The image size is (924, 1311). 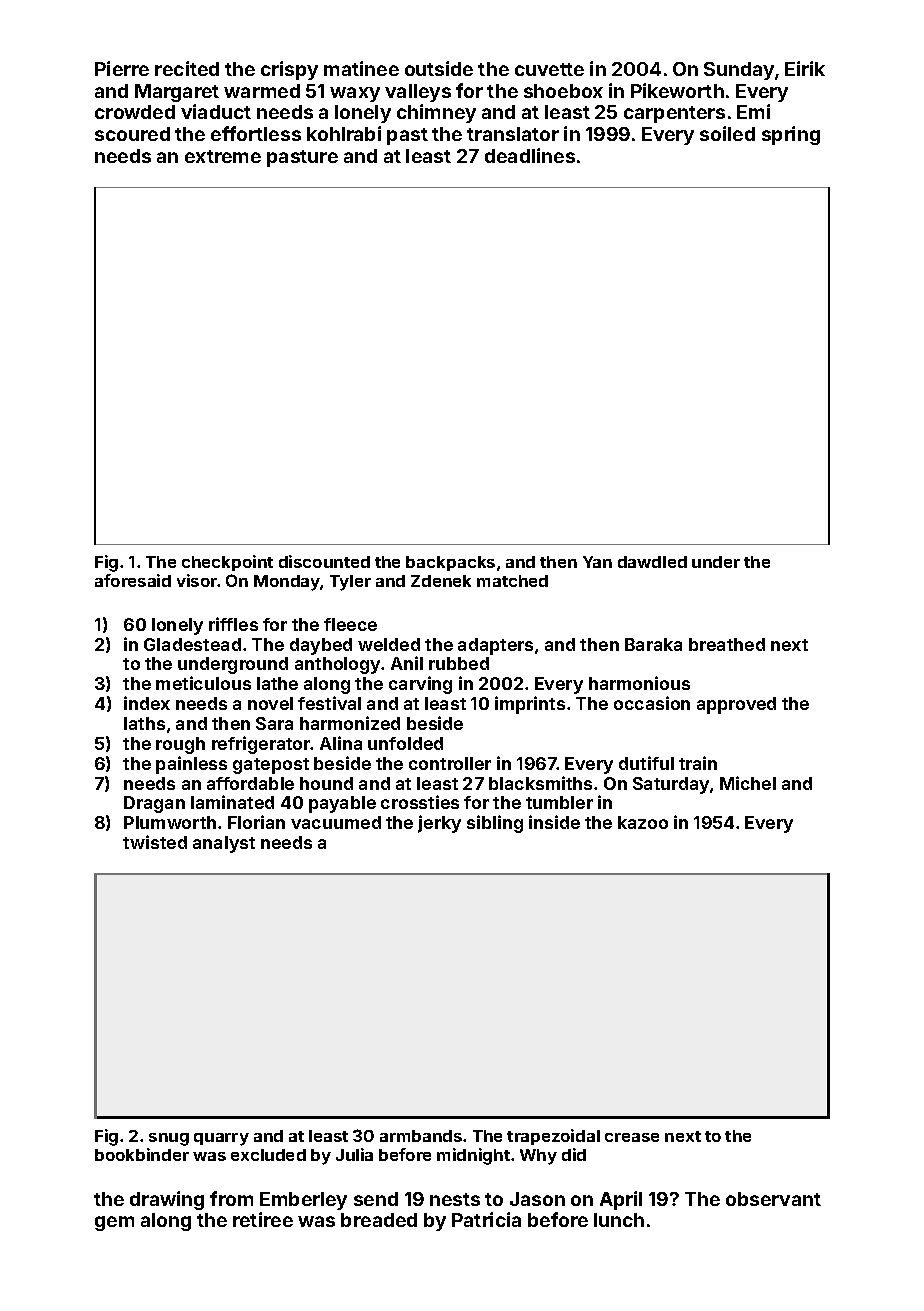 What do you see at coordinates (142, 1154) in the screenshot?
I see `bookbinder` at bounding box center [142, 1154].
